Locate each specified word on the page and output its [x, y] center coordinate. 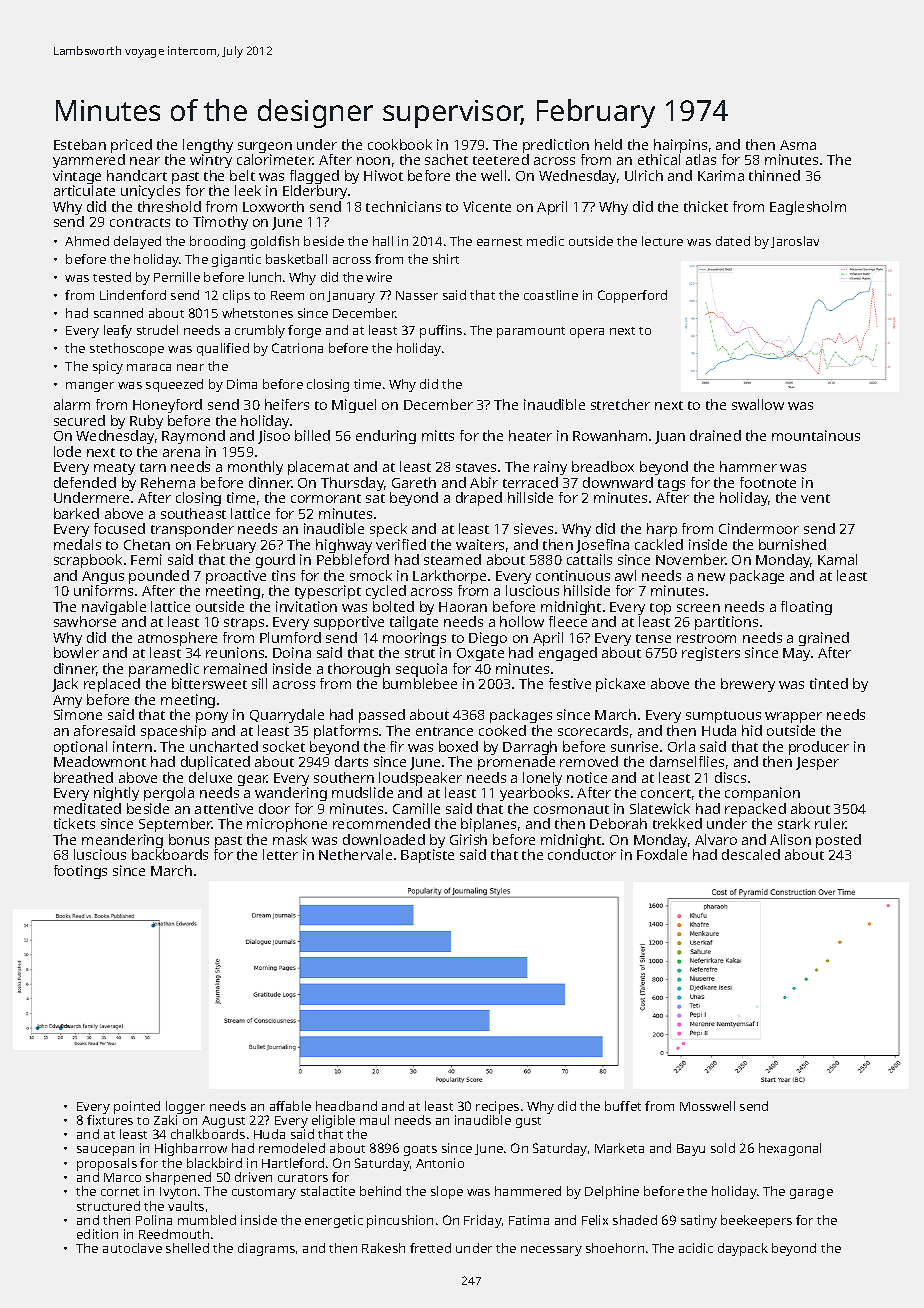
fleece [568, 621]
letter [280, 854]
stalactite [328, 1191]
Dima [242, 384]
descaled [751, 854]
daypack [743, 1249]
